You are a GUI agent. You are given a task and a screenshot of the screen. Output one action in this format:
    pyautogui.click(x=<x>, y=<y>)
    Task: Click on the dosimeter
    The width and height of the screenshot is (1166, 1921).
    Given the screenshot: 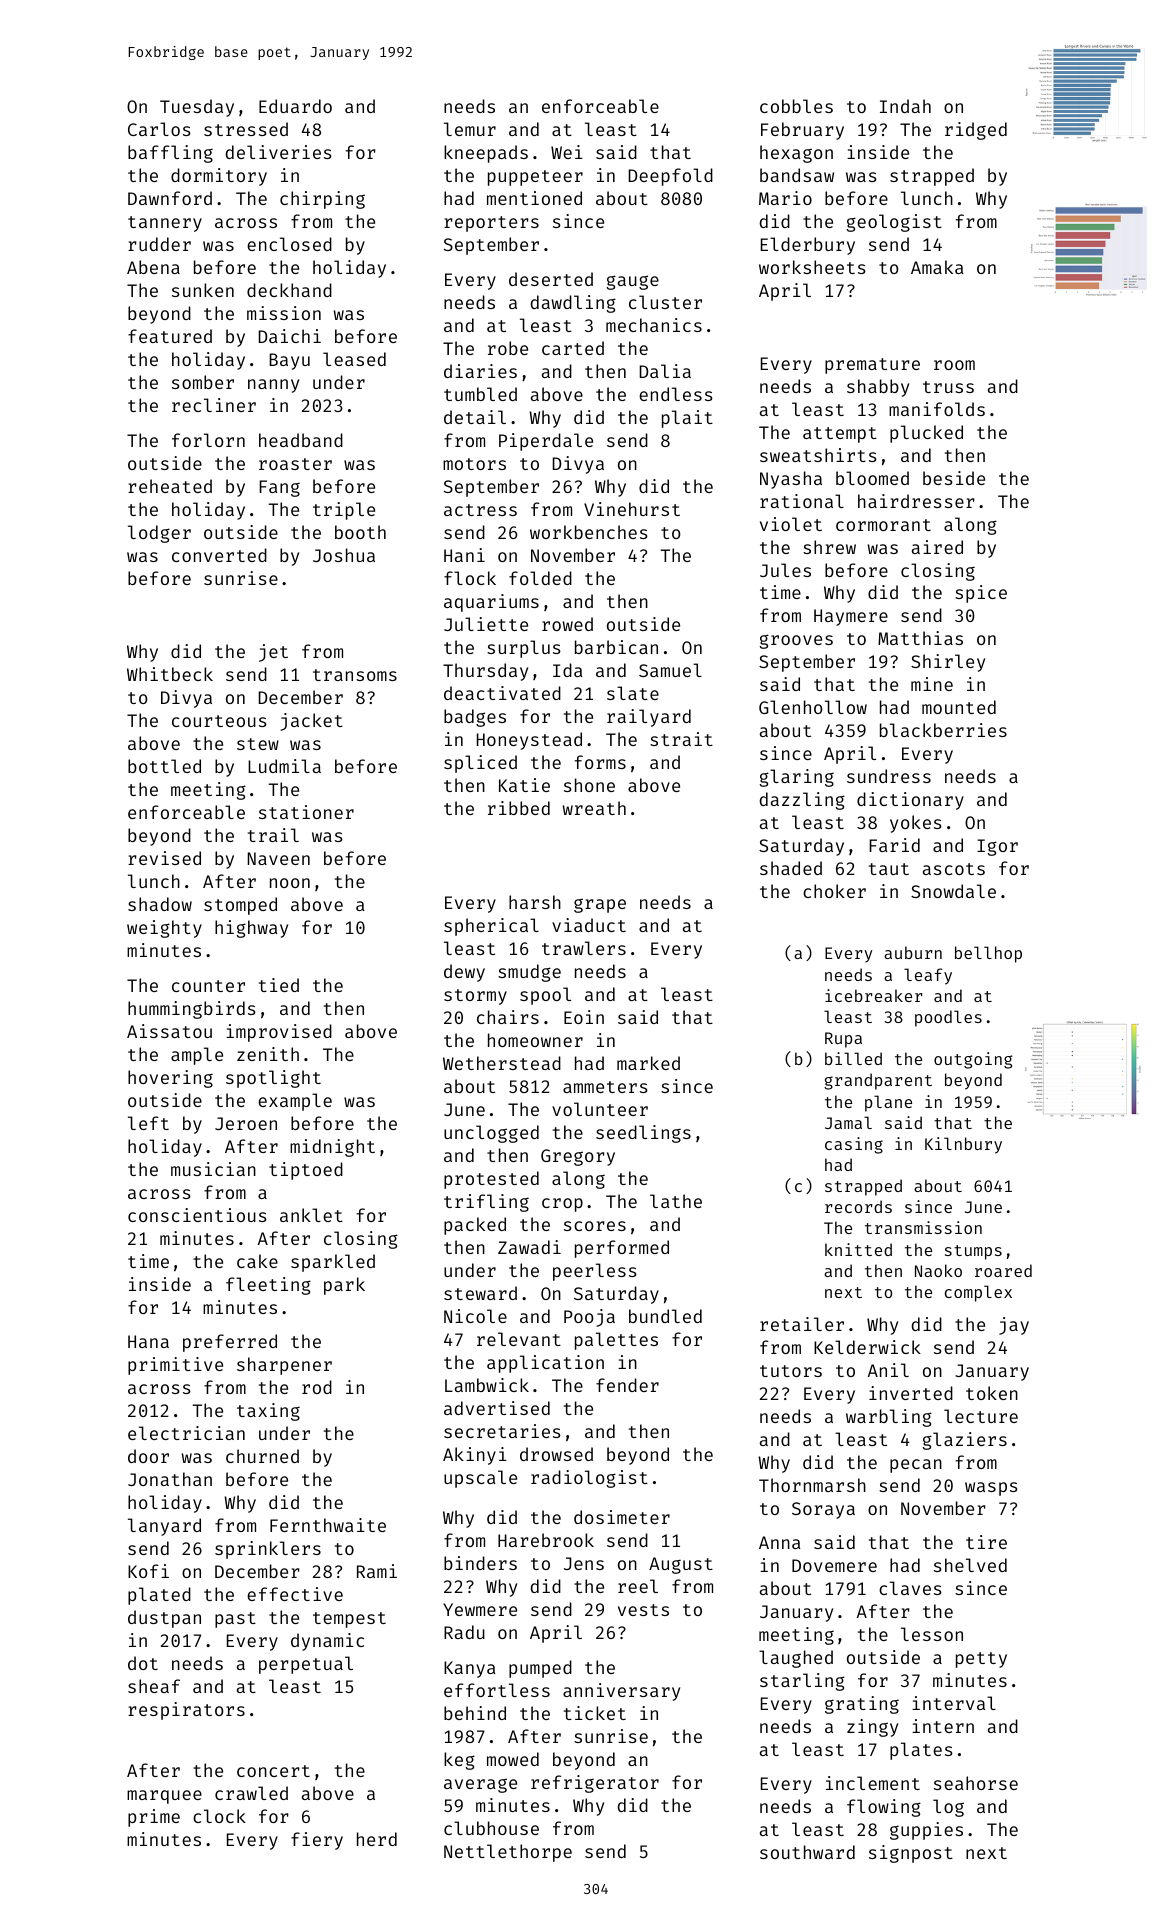 What is the action you would take?
    pyautogui.click(x=622, y=1517)
